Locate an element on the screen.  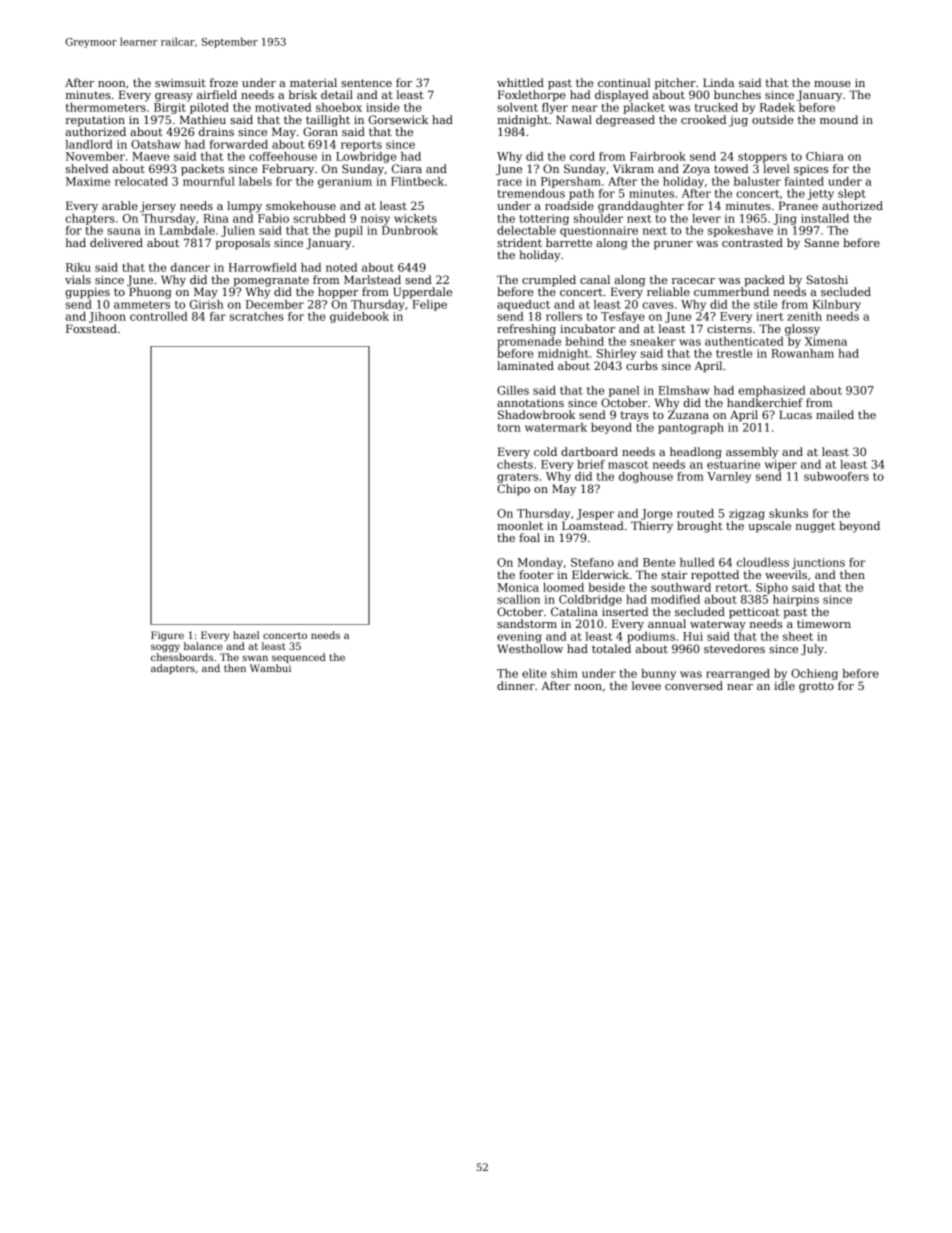
far is located at coordinates (218, 316).
